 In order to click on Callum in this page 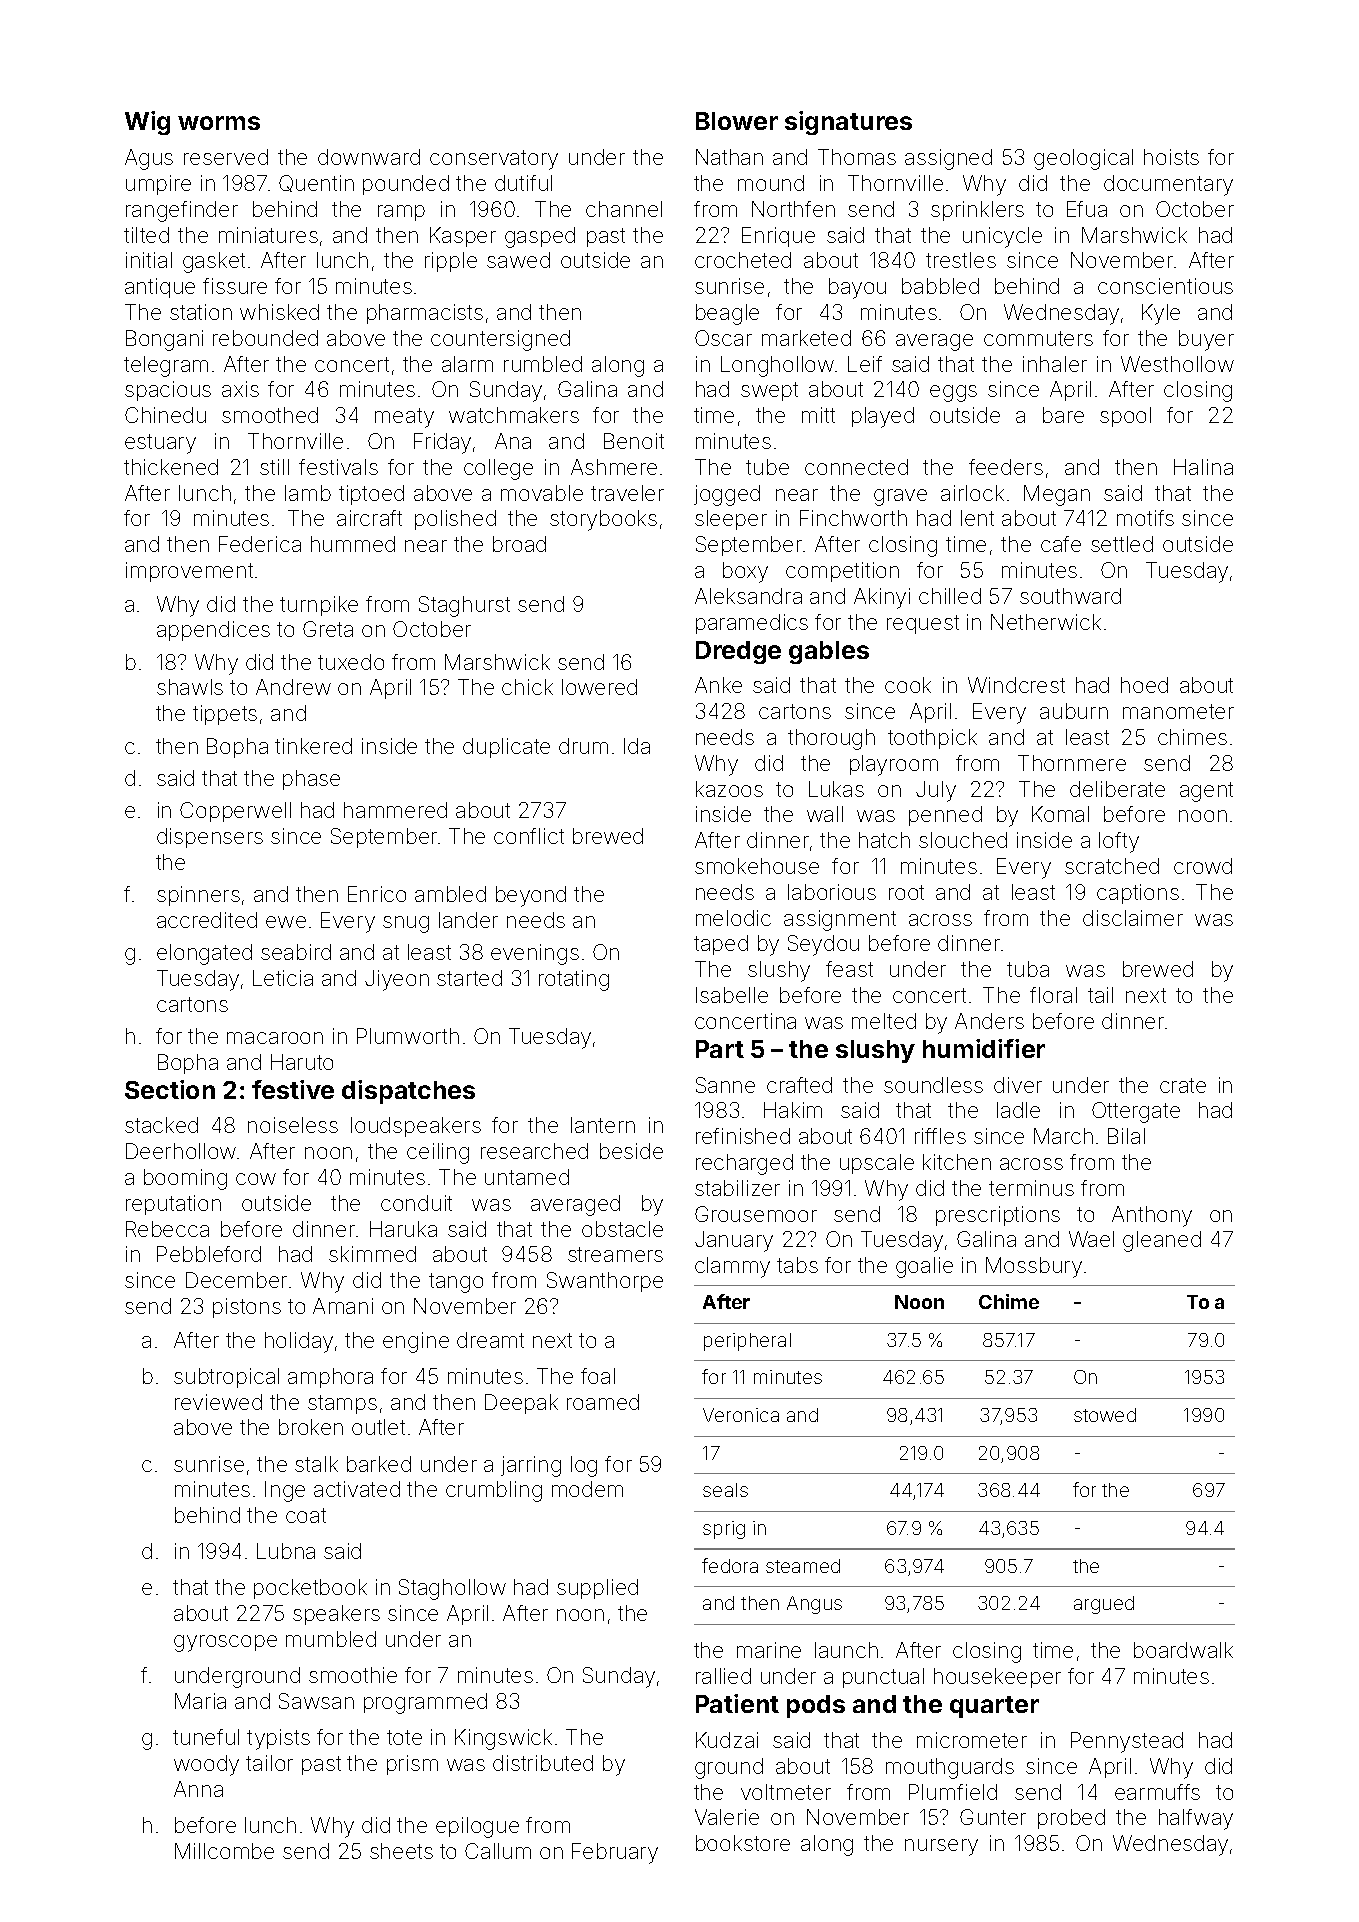, I will do `click(498, 1851)`.
